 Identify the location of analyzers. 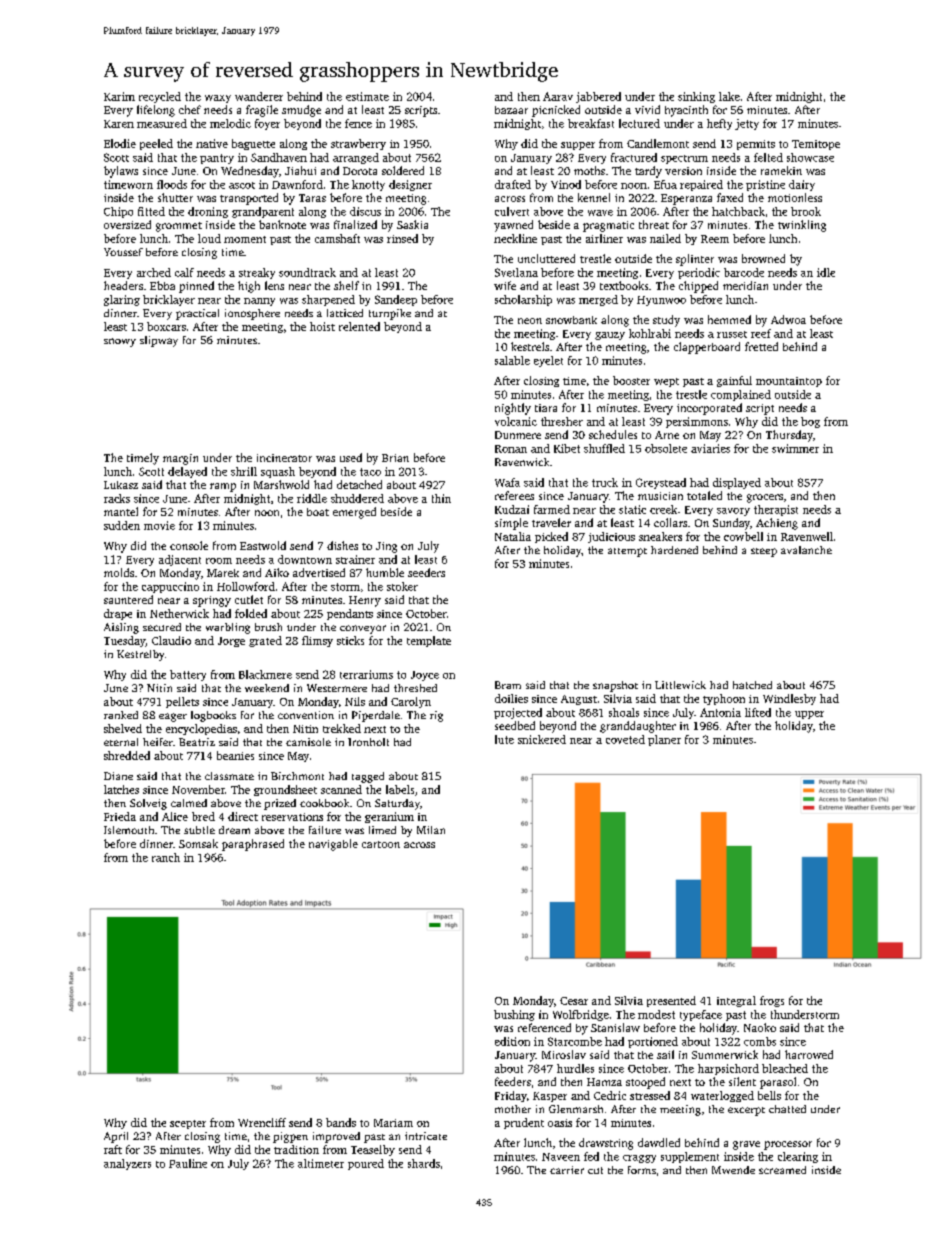
(127, 1164).
